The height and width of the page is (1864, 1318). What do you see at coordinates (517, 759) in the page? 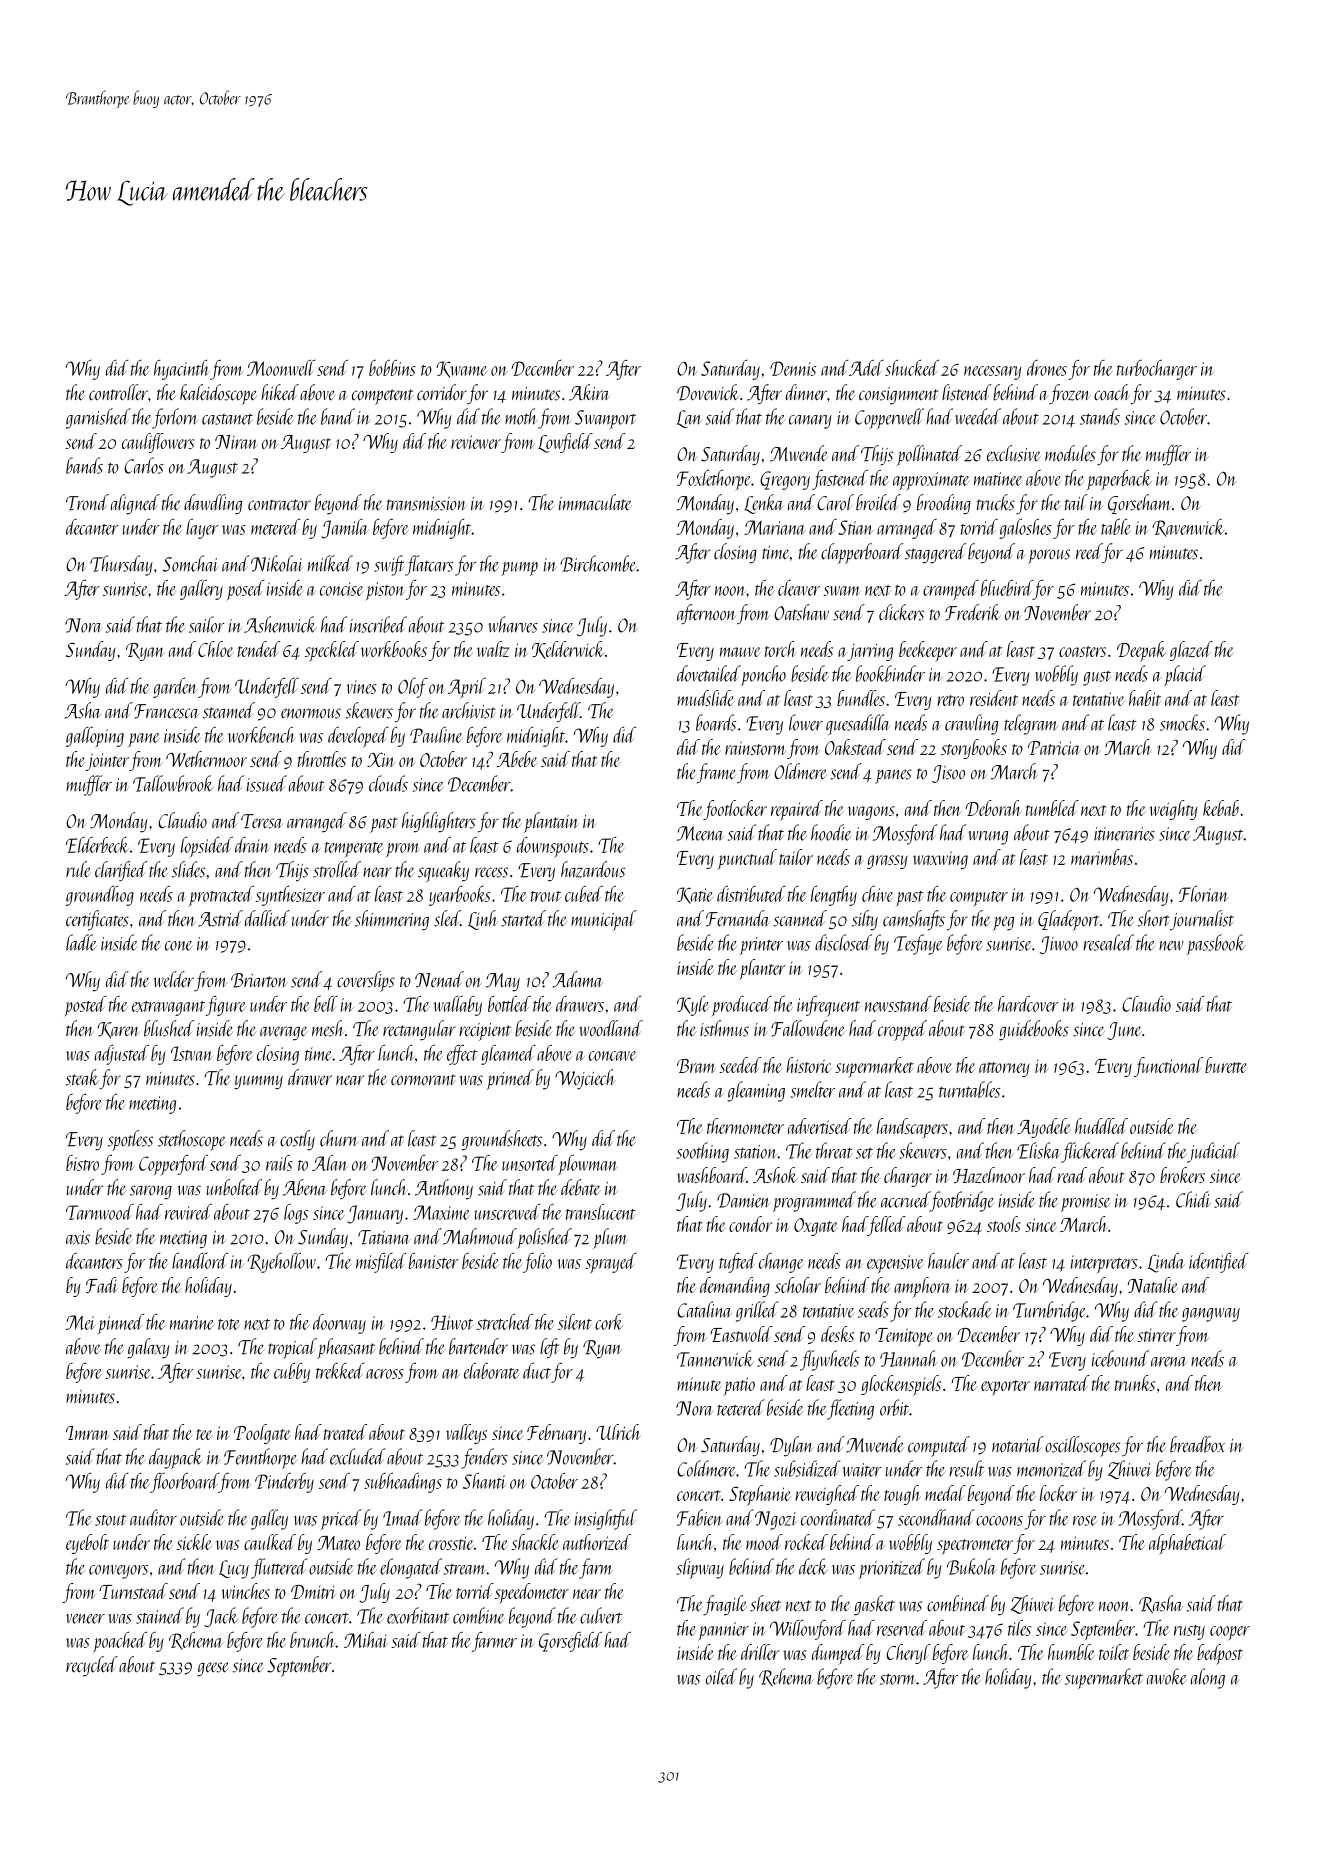
I see `Abebe` at bounding box center [517, 759].
